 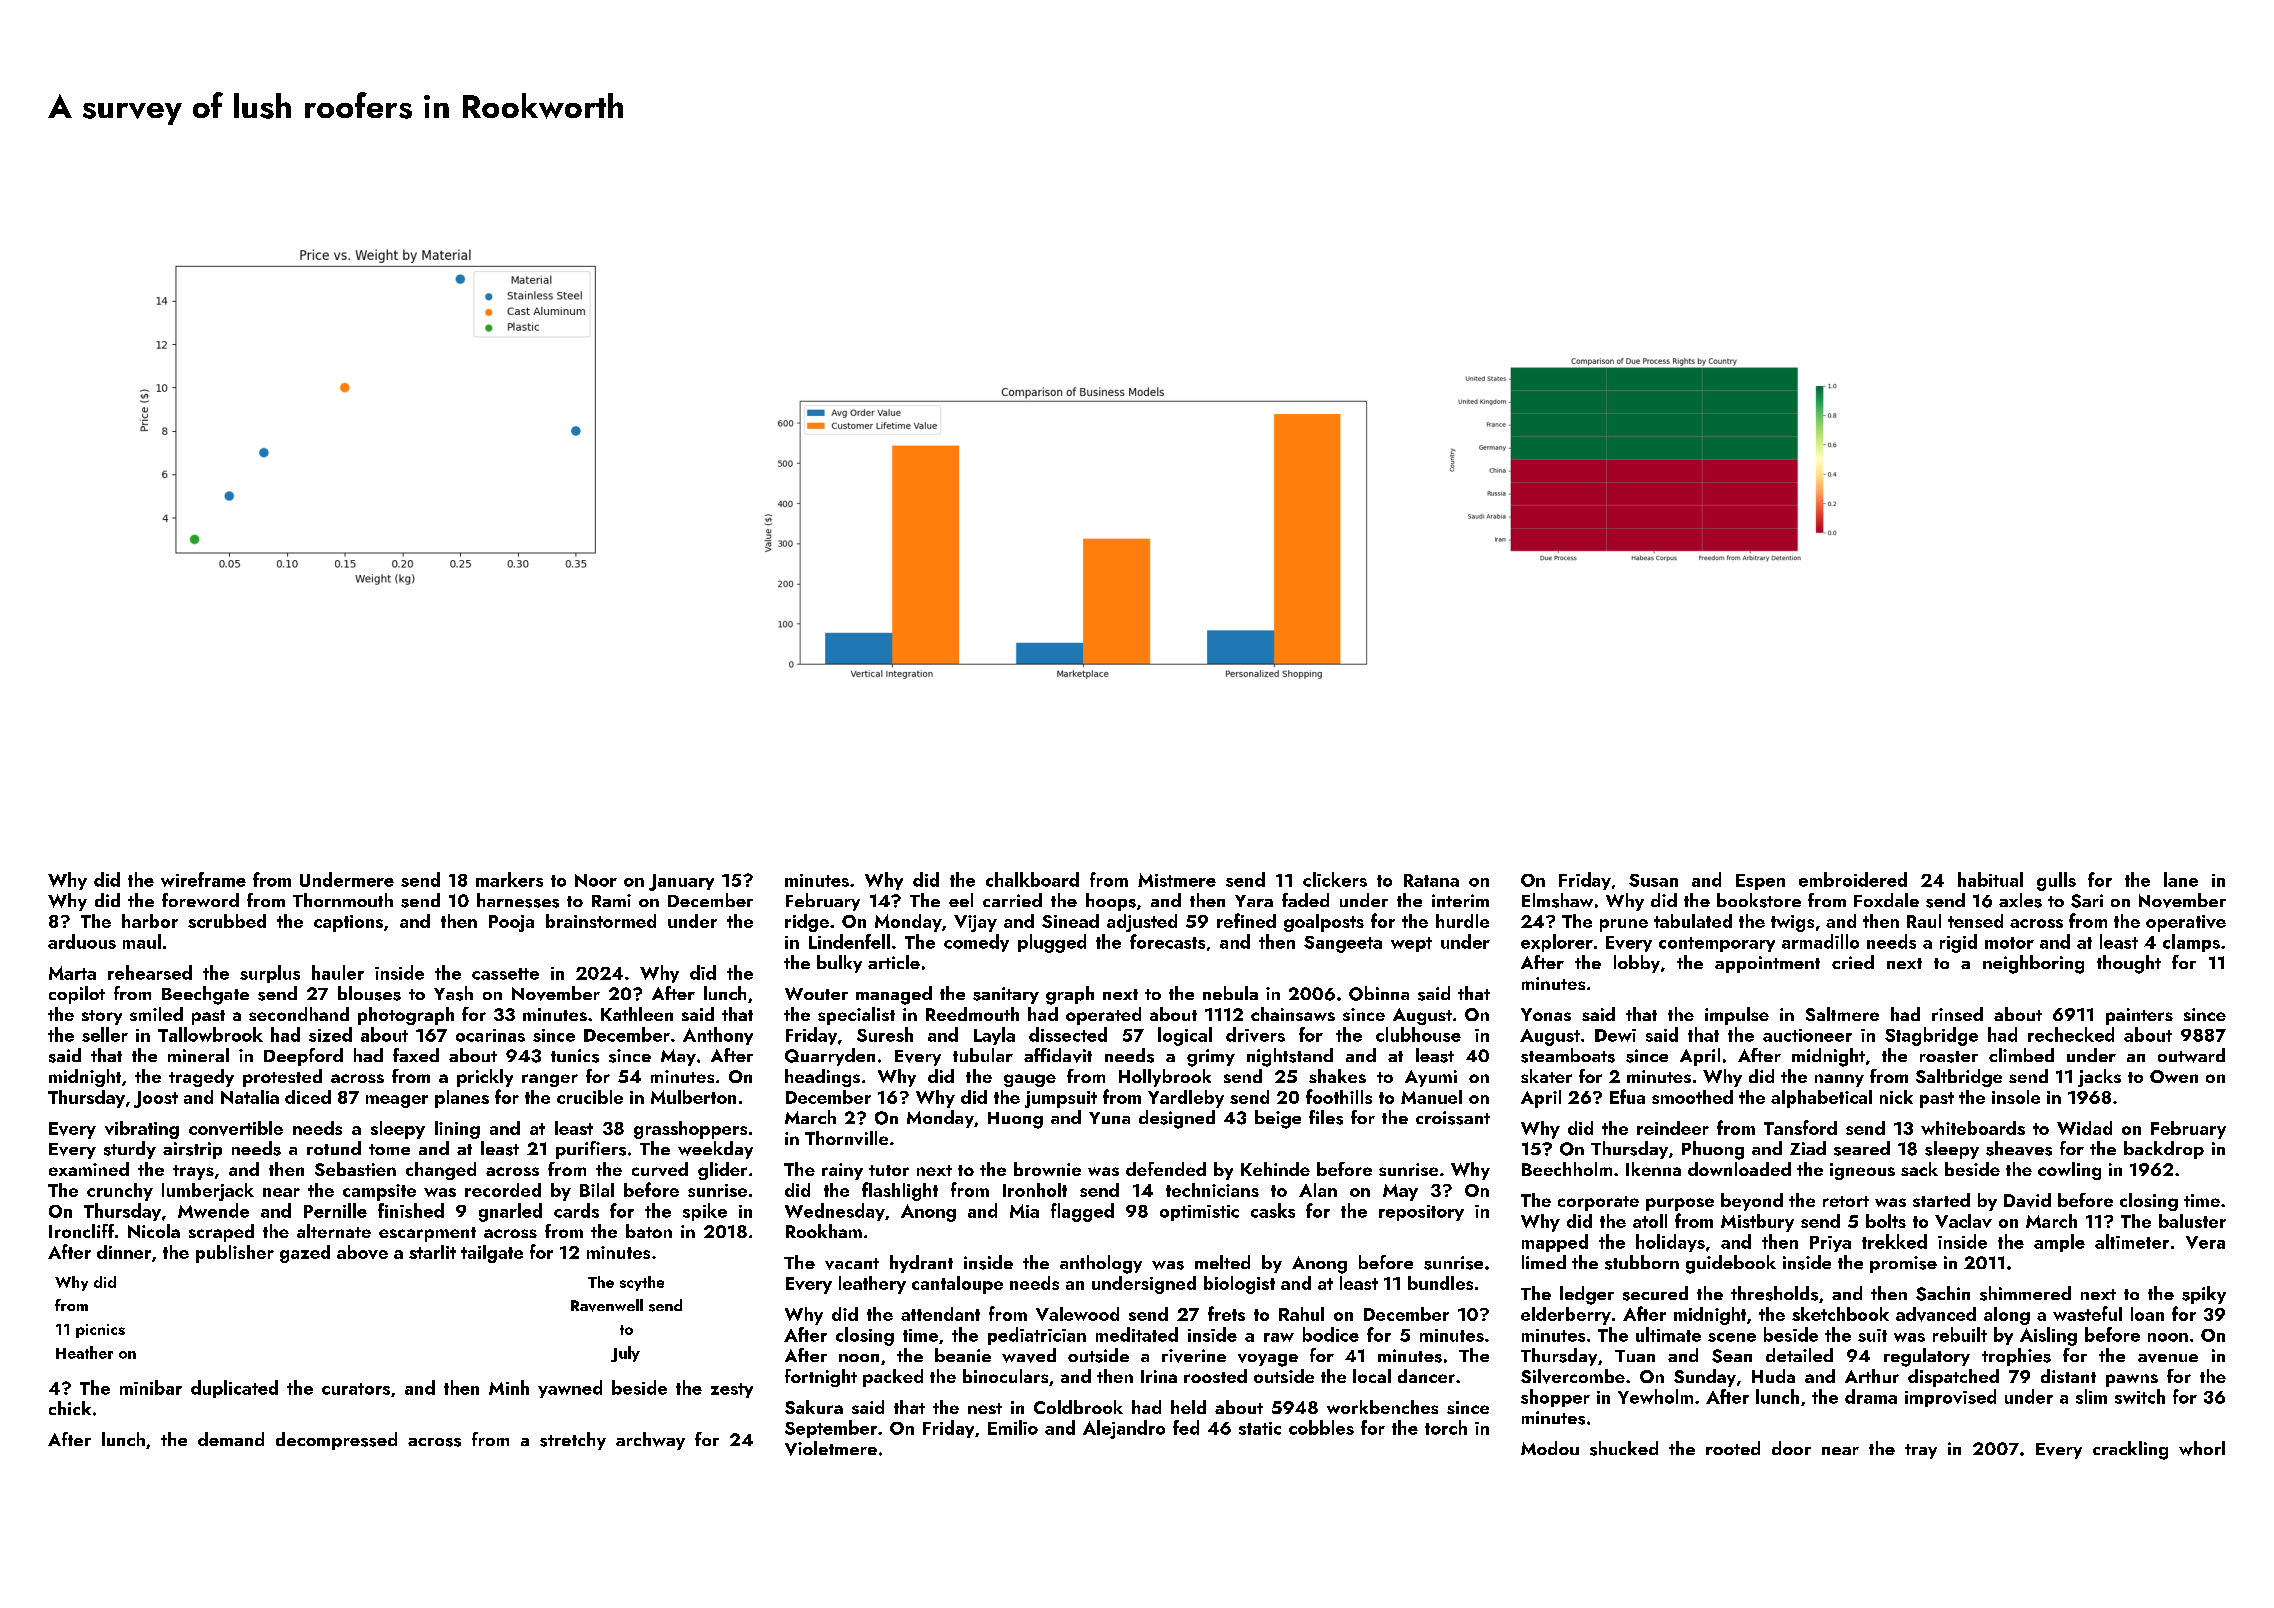 What do you see at coordinates (1035, 1190) in the document?
I see `Ironholt` at bounding box center [1035, 1190].
